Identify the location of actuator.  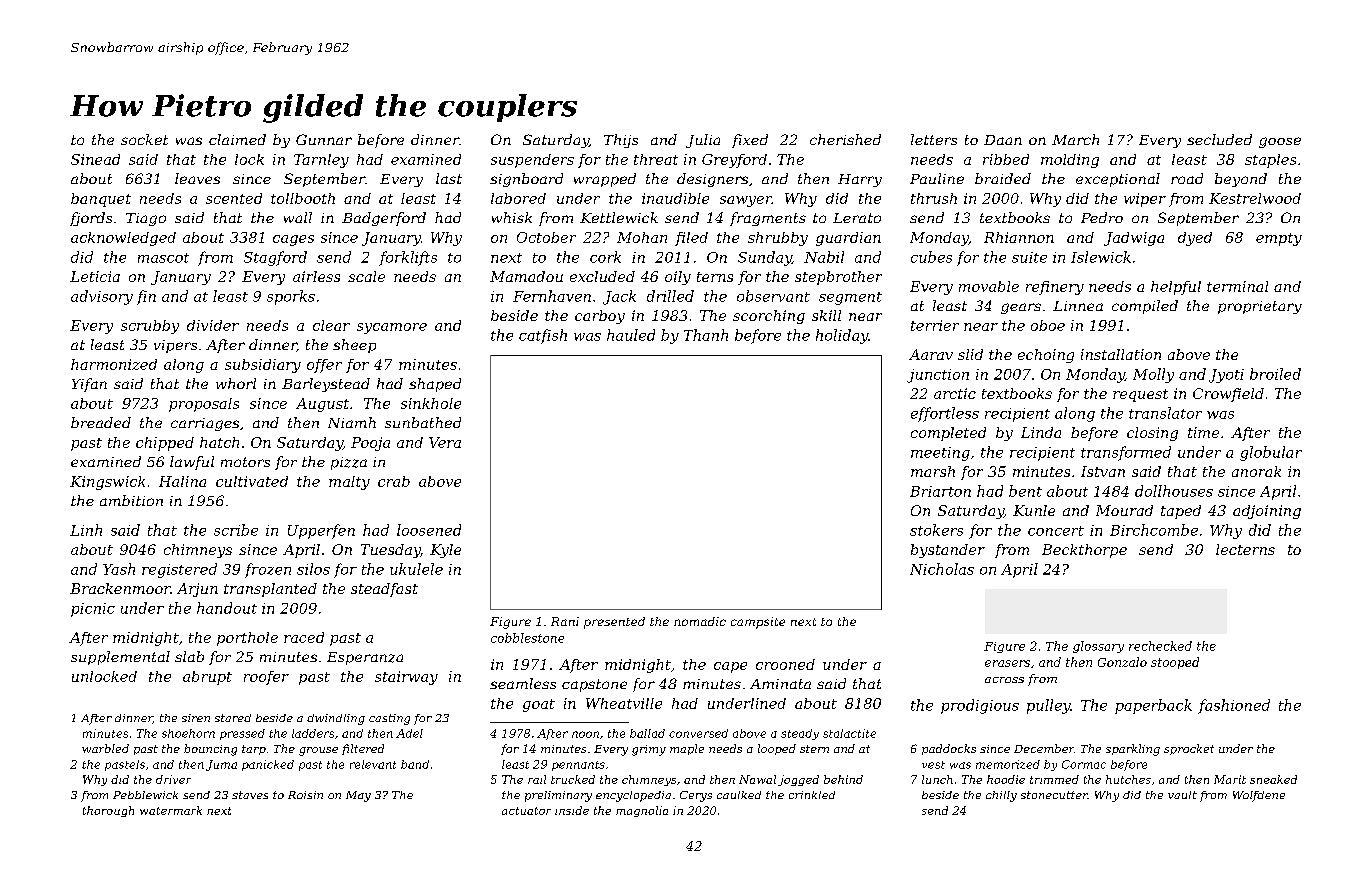
(526, 811).
